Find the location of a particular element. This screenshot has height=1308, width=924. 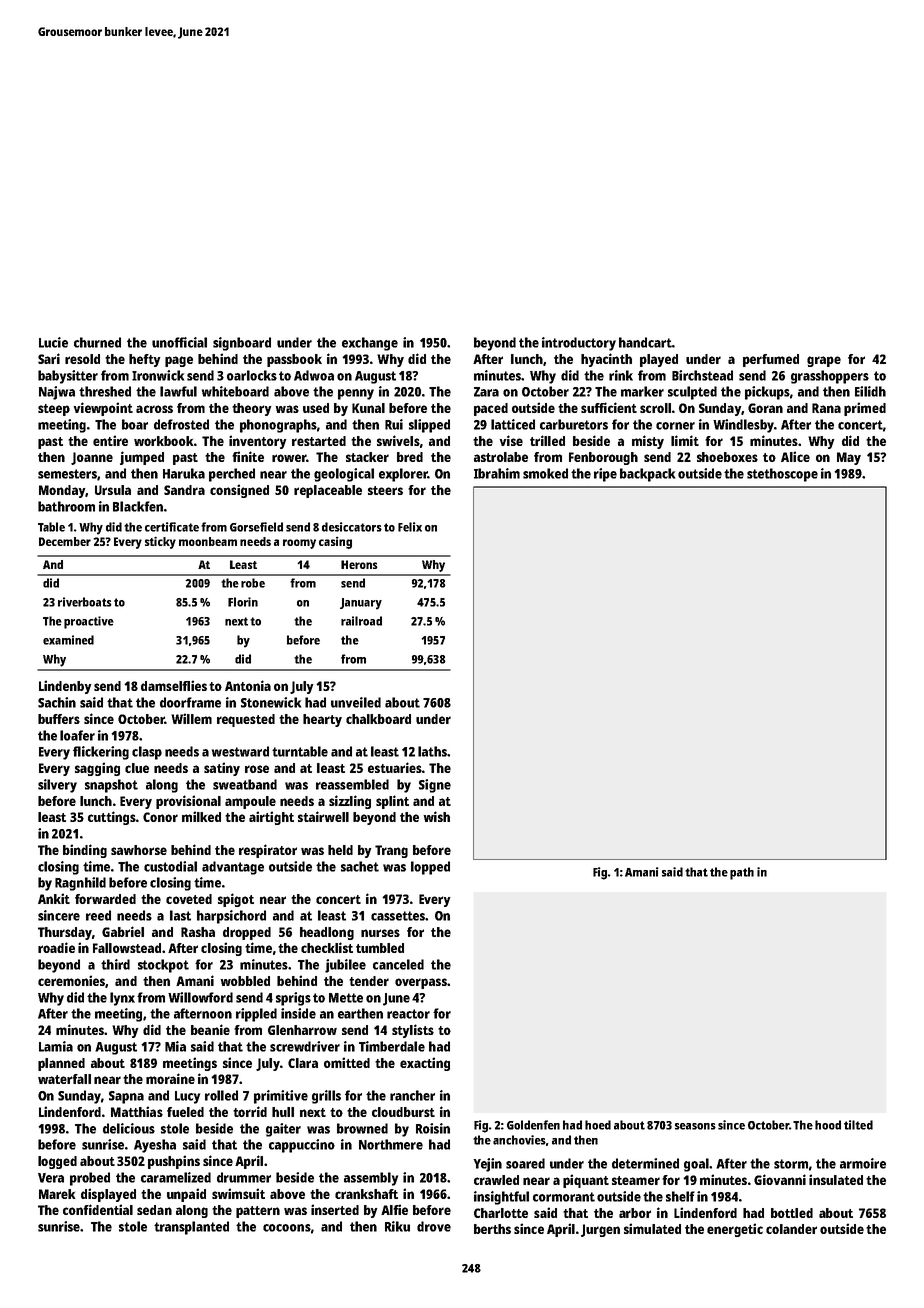

Jurgen is located at coordinates (600, 1230).
